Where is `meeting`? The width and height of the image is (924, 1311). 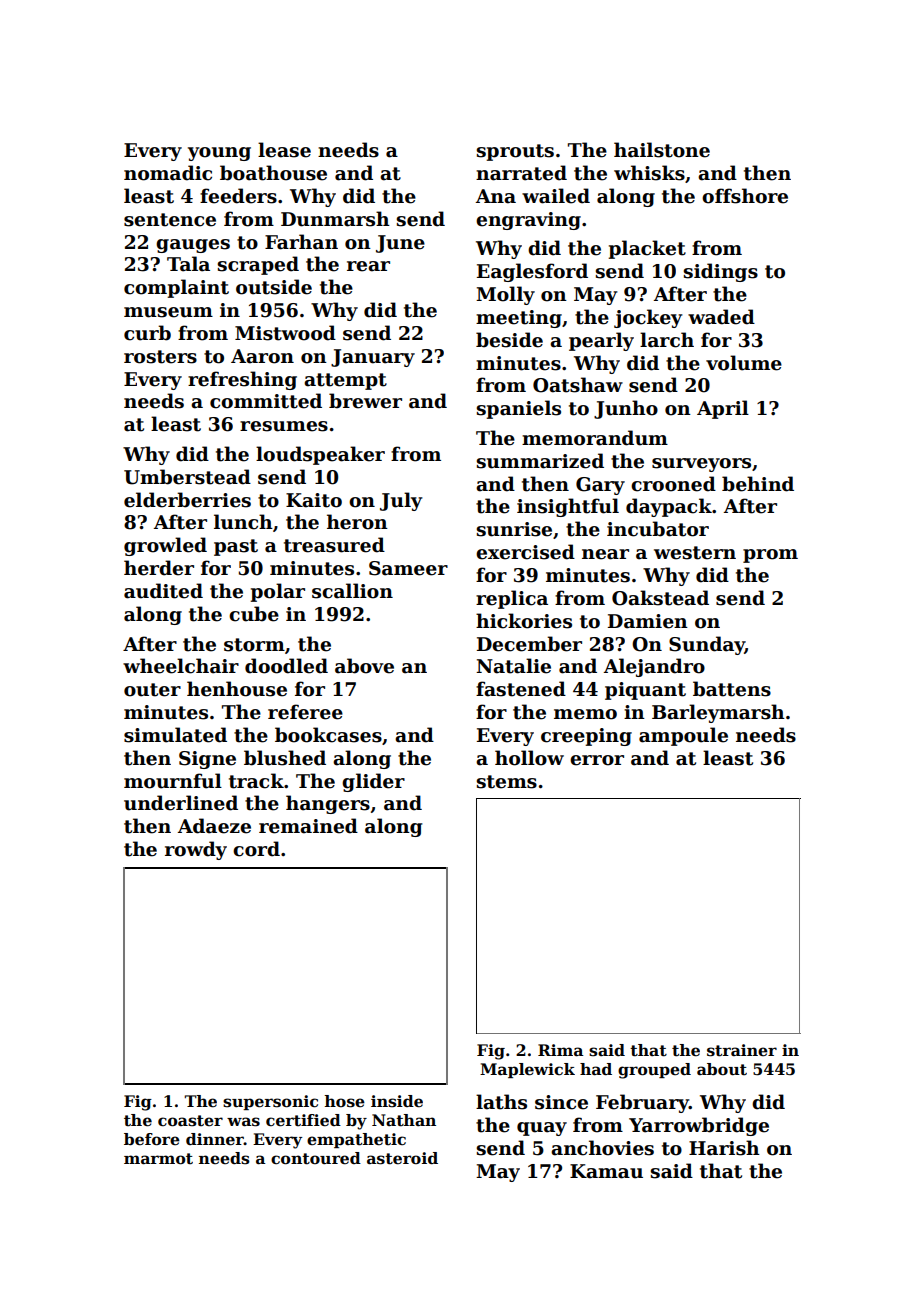 meeting is located at coordinates (519, 319).
